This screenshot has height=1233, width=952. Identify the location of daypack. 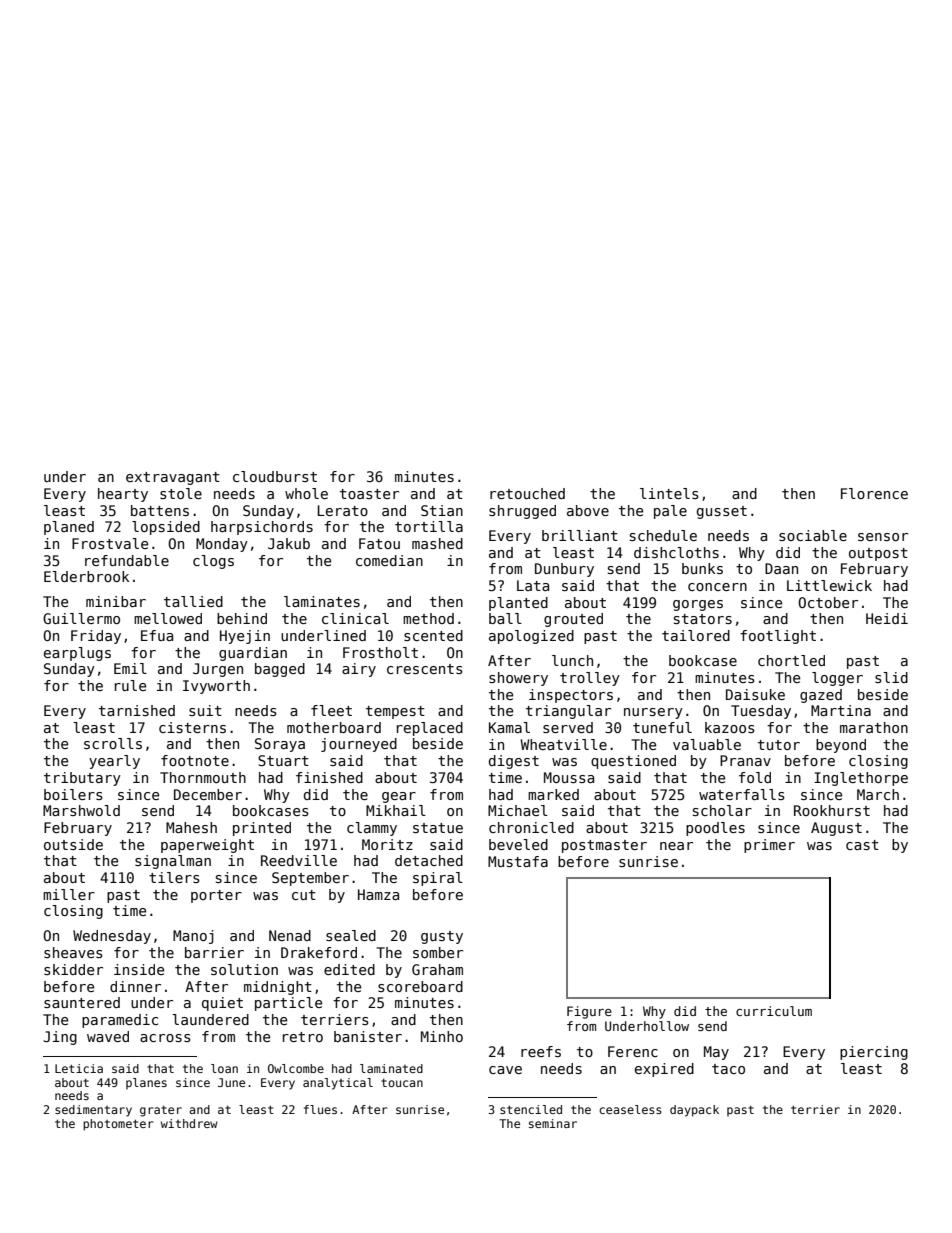
(694, 1111).
